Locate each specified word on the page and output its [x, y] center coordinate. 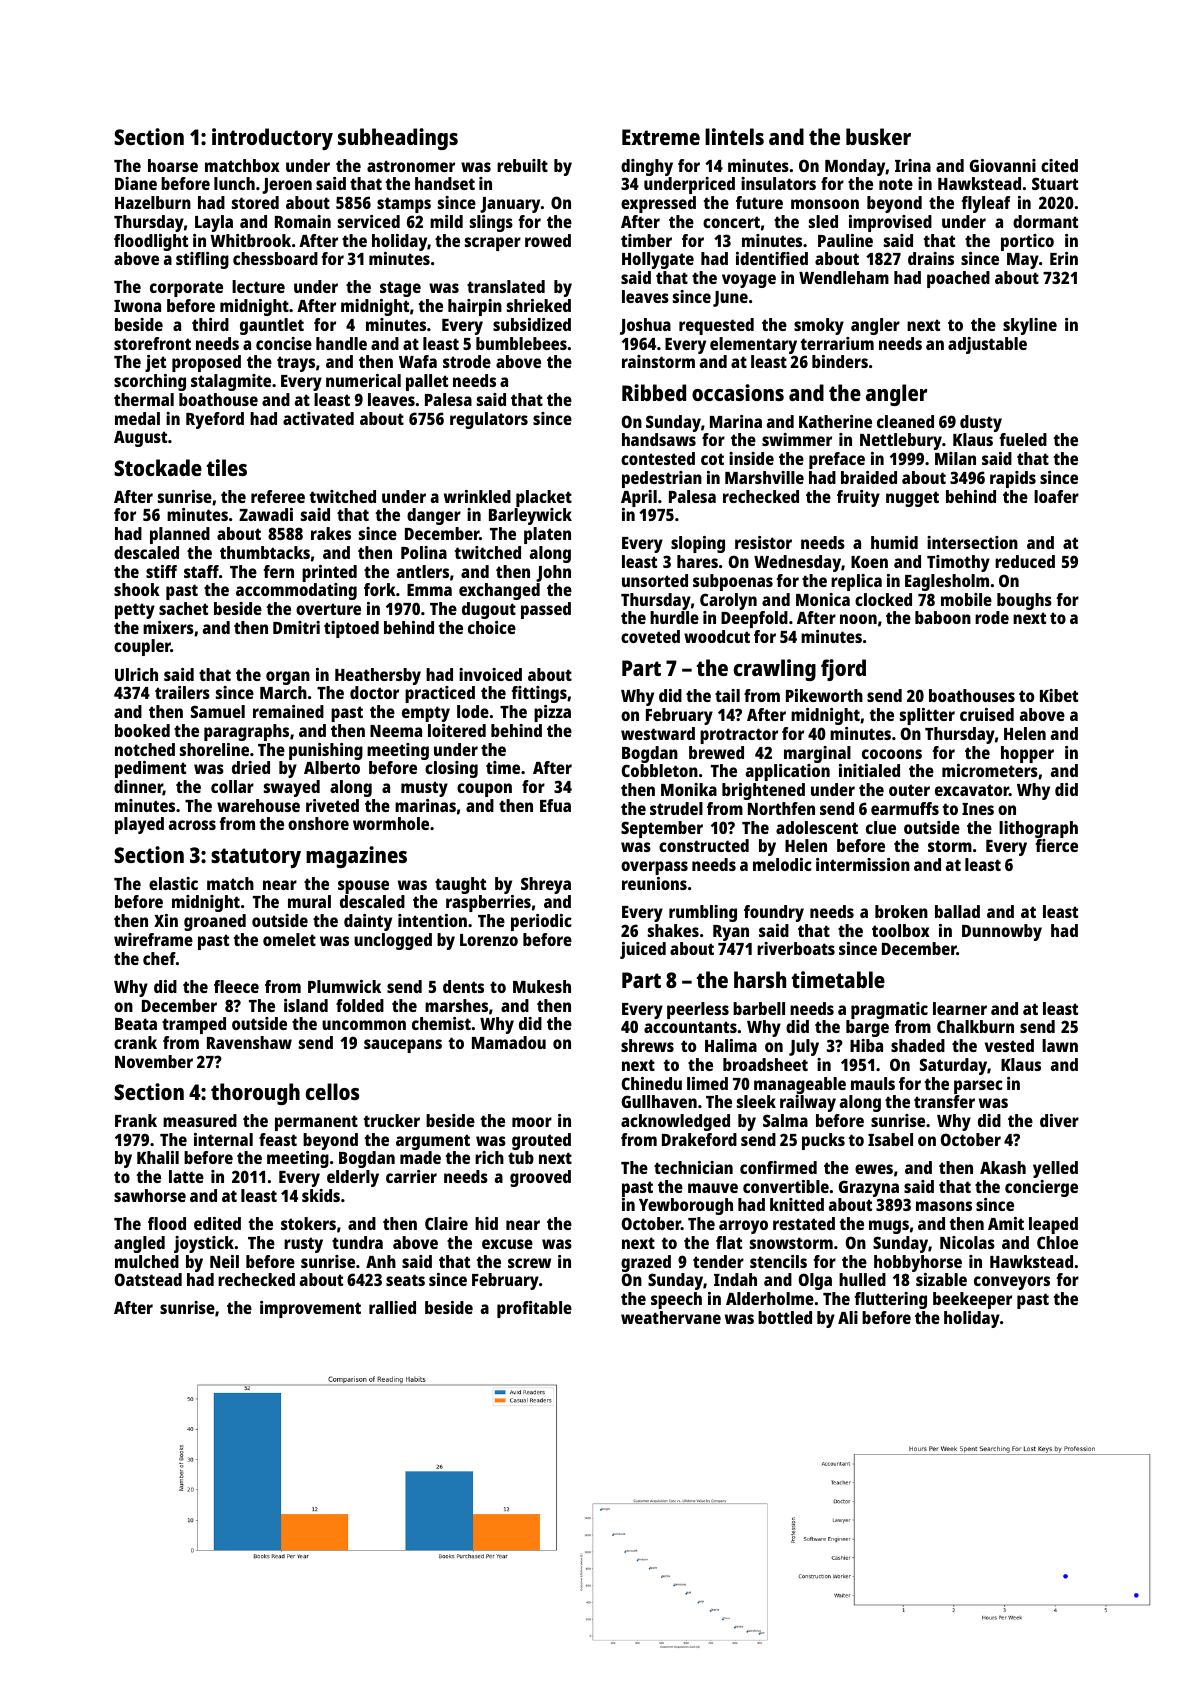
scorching [150, 382]
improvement [310, 1309]
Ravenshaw [249, 1042]
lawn [1060, 1045]
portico [1027, 242]
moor [532, 1122]
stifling [202, 260]
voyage [749, 281]
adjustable [987, 345]
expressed [658, 204]
